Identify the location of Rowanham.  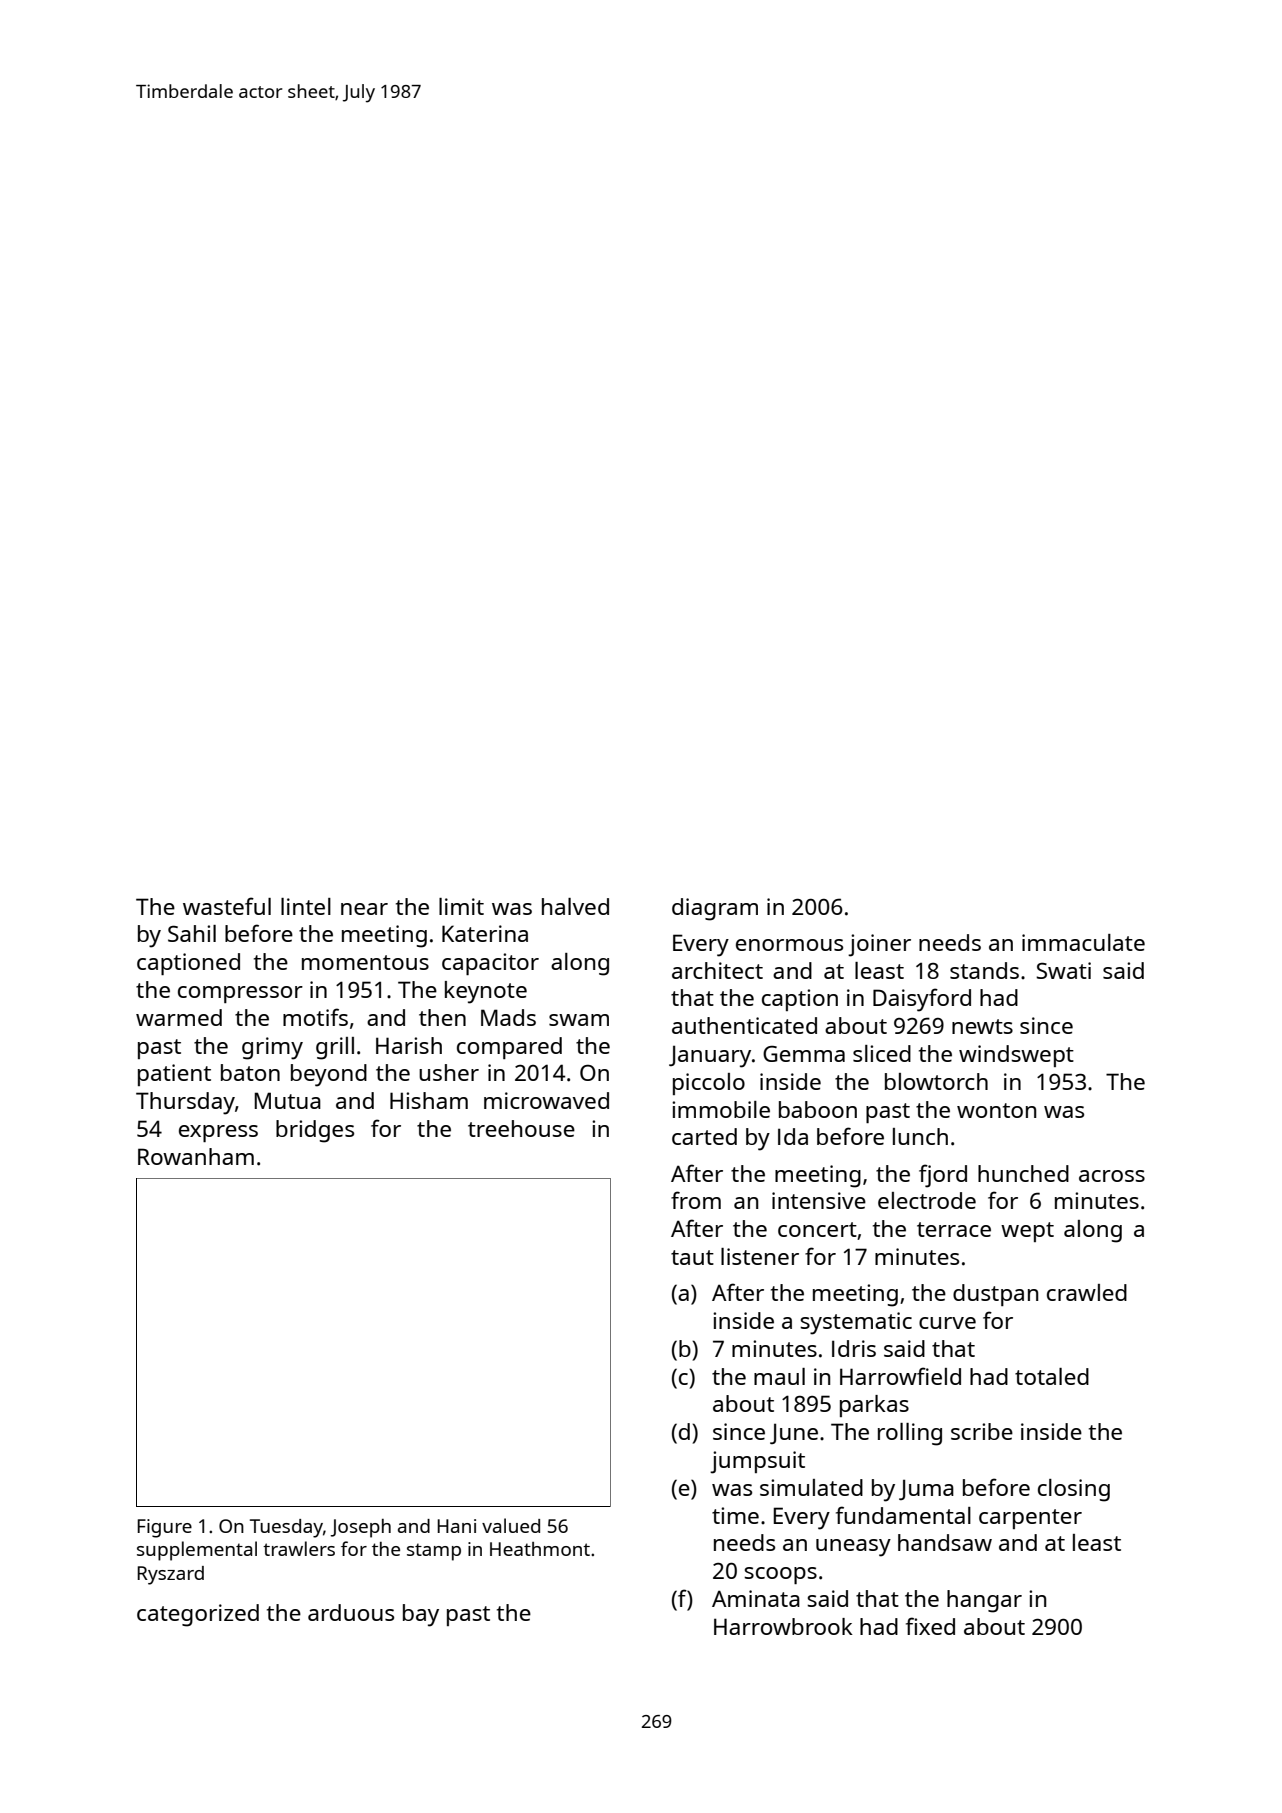
(196, 1156).
